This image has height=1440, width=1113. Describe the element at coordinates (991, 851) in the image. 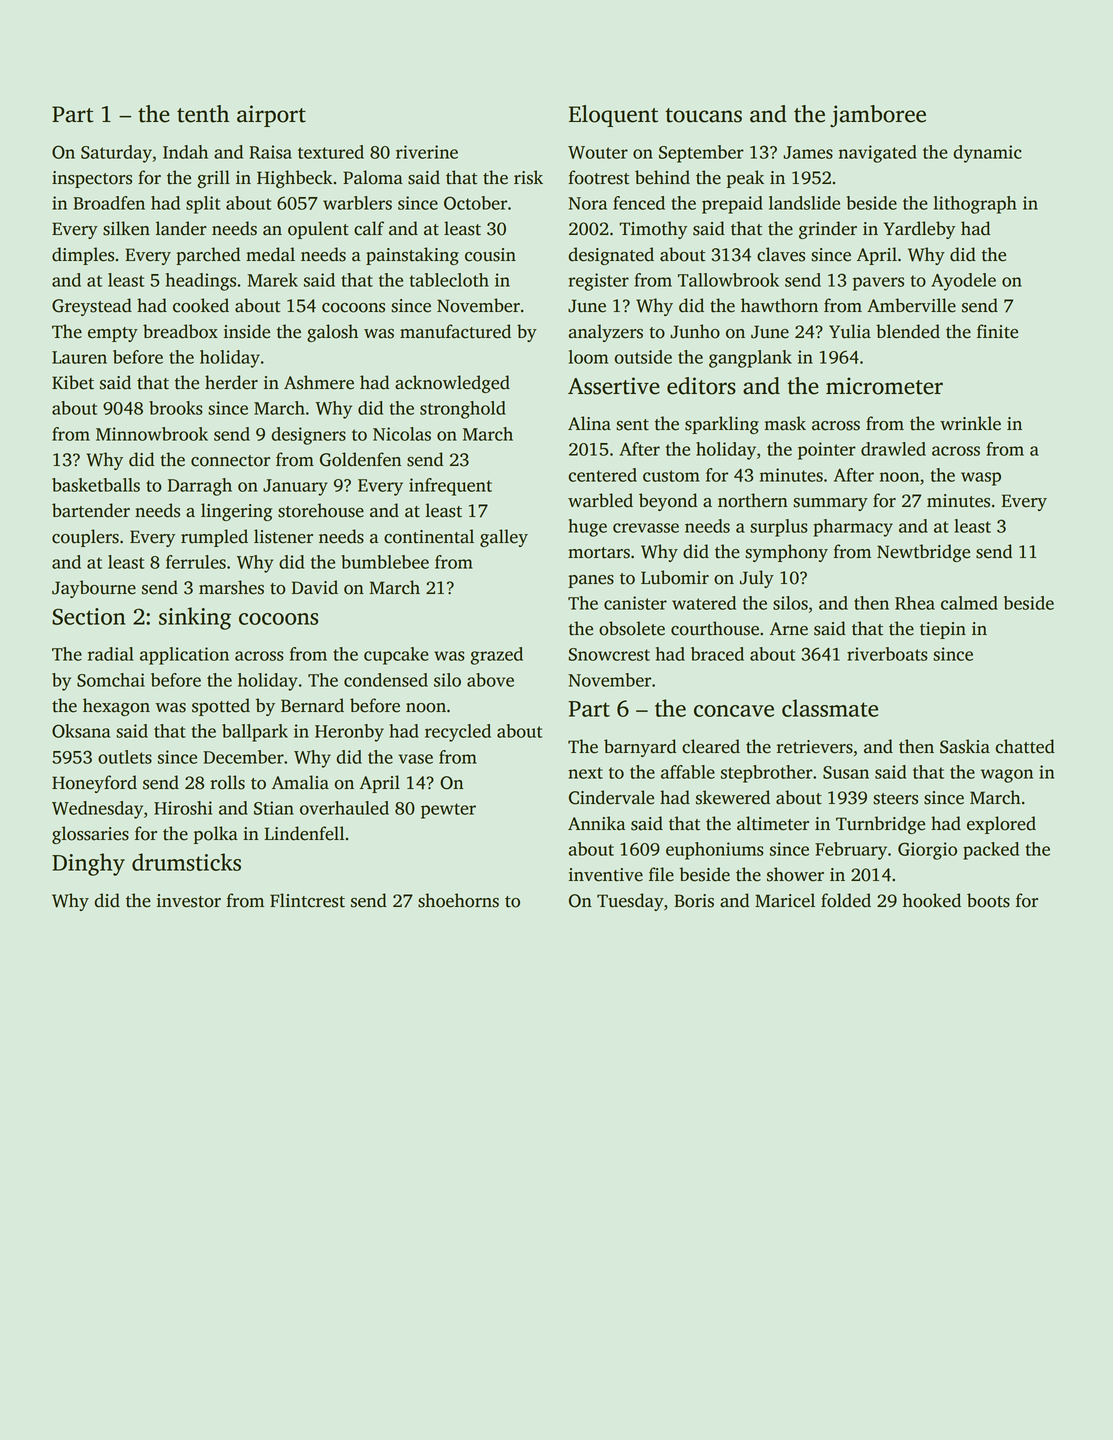

I see `packed` at that location.
